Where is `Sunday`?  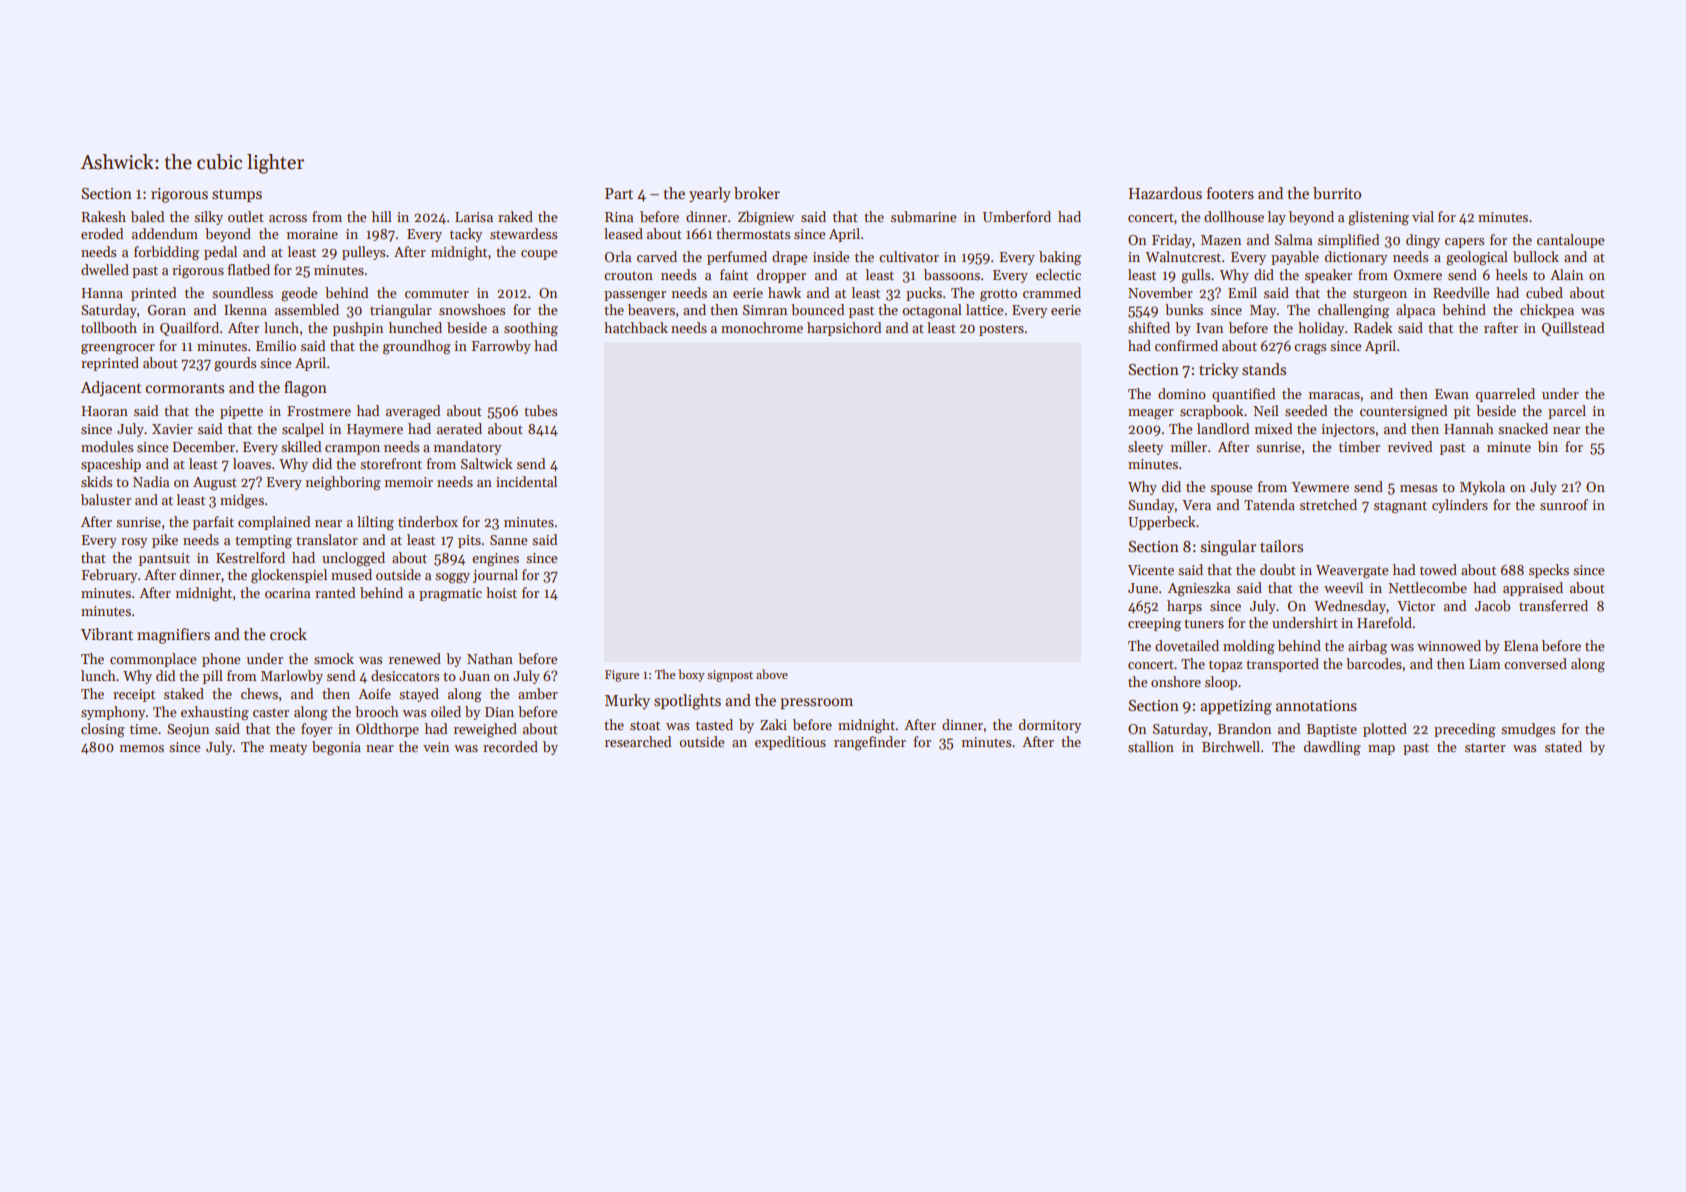 Sunday is located at coordinates (1151, 506).
